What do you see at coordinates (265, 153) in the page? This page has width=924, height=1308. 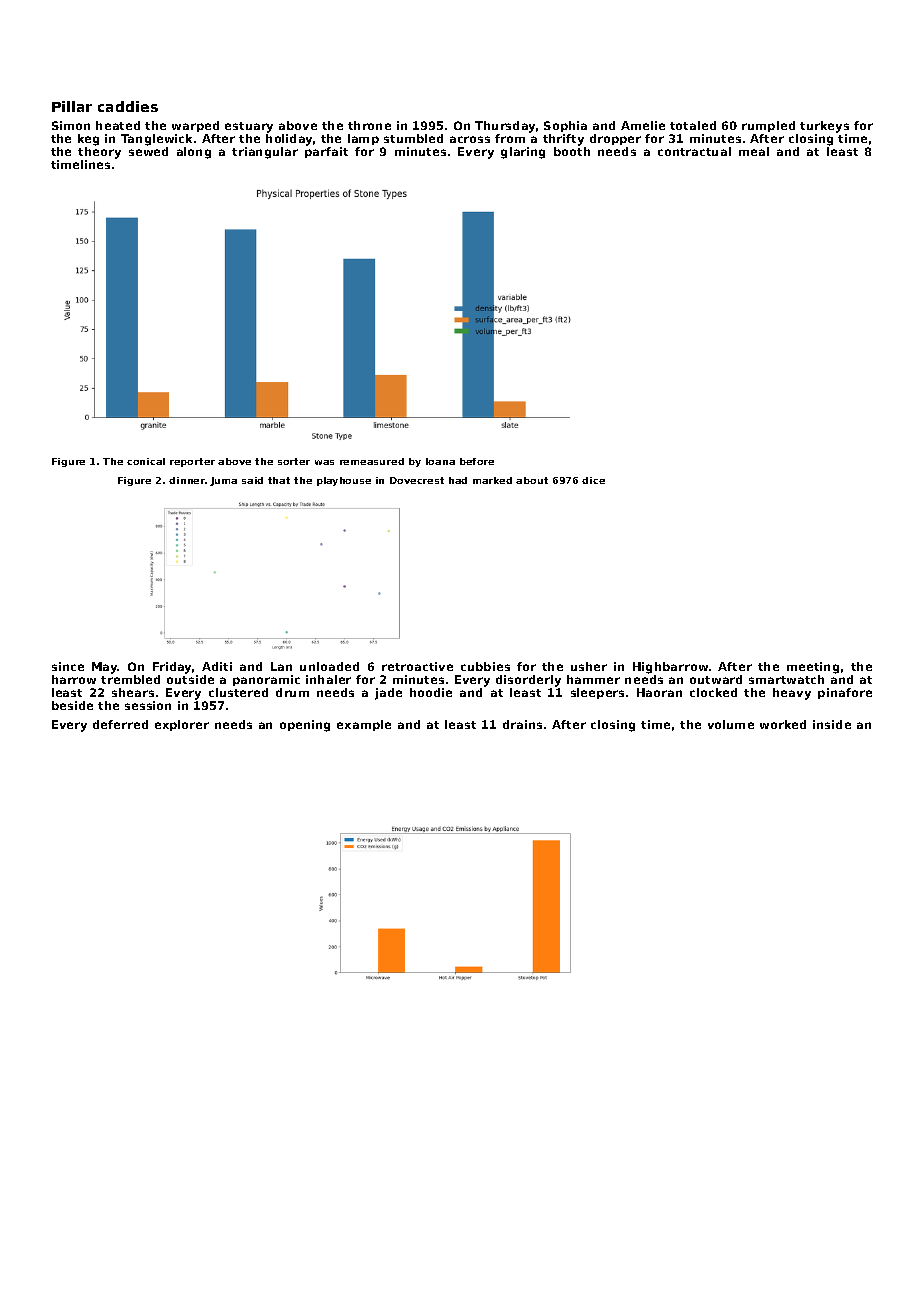 I see `triangular` at bounding box center [265, 153].
